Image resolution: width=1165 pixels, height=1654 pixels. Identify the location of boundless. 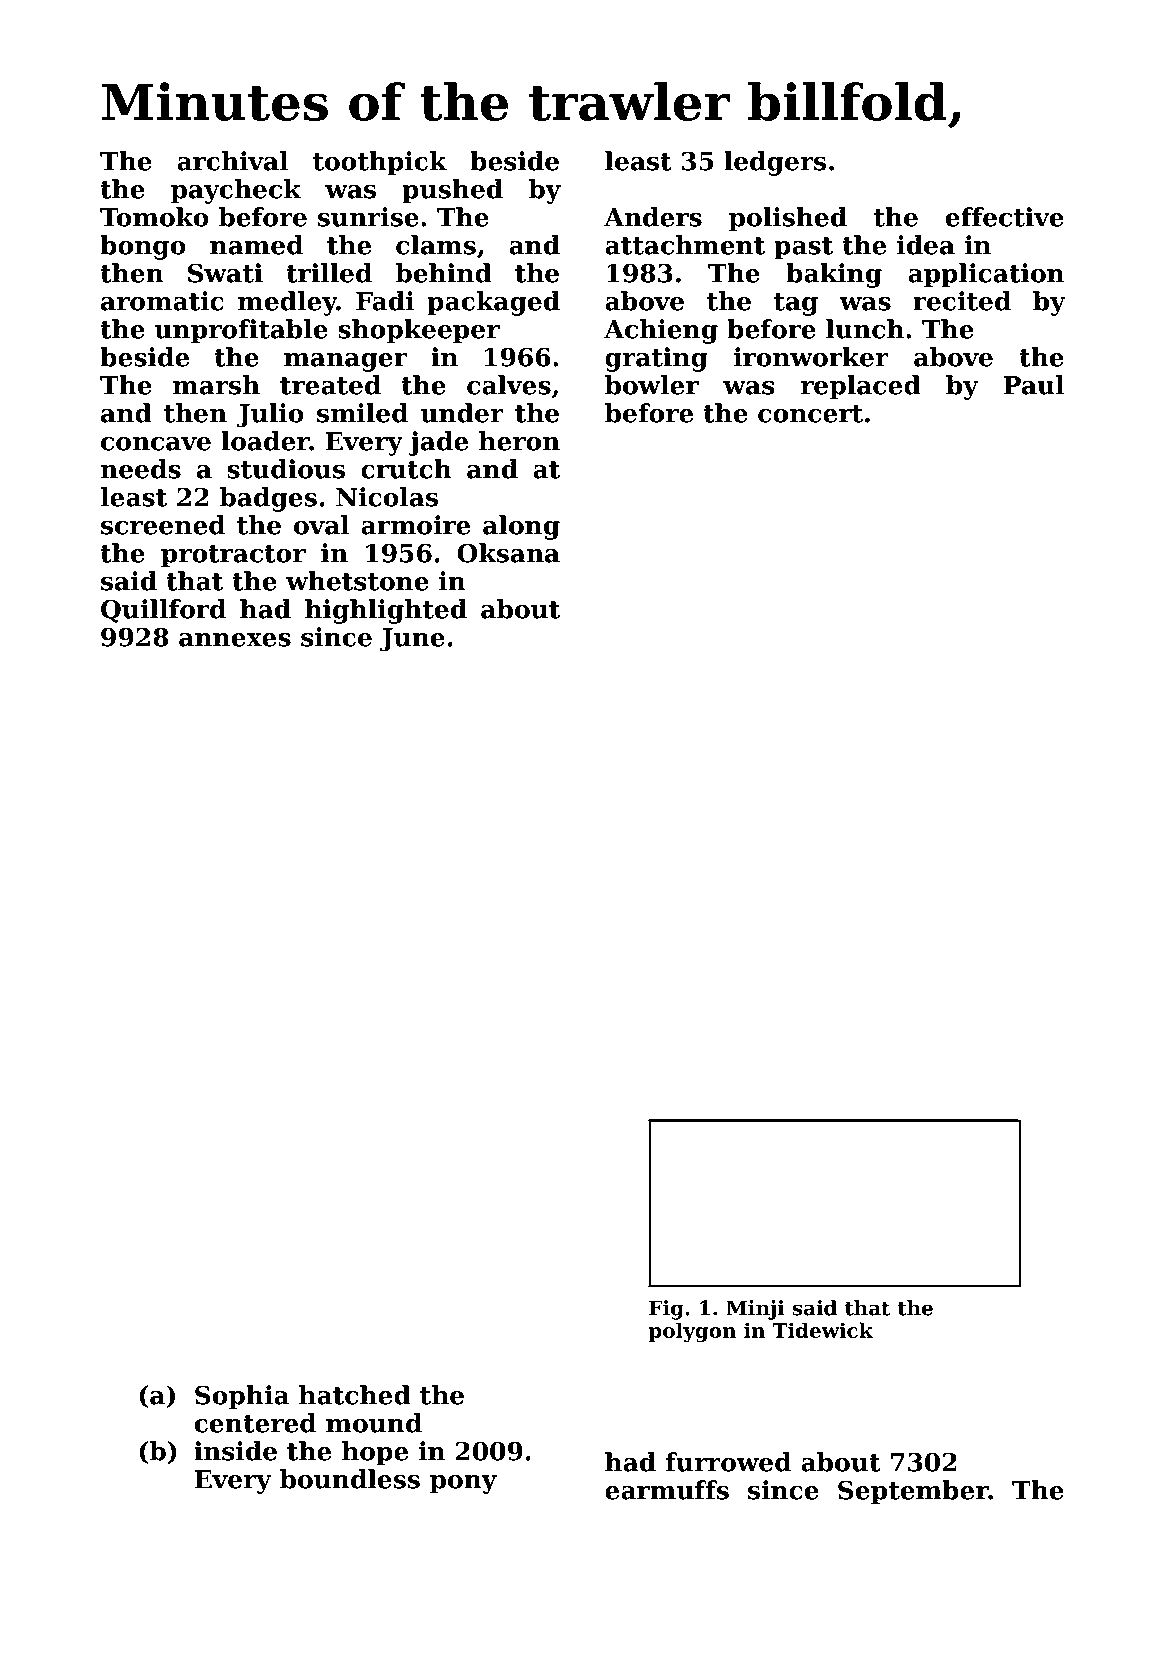
(350, 1479).
